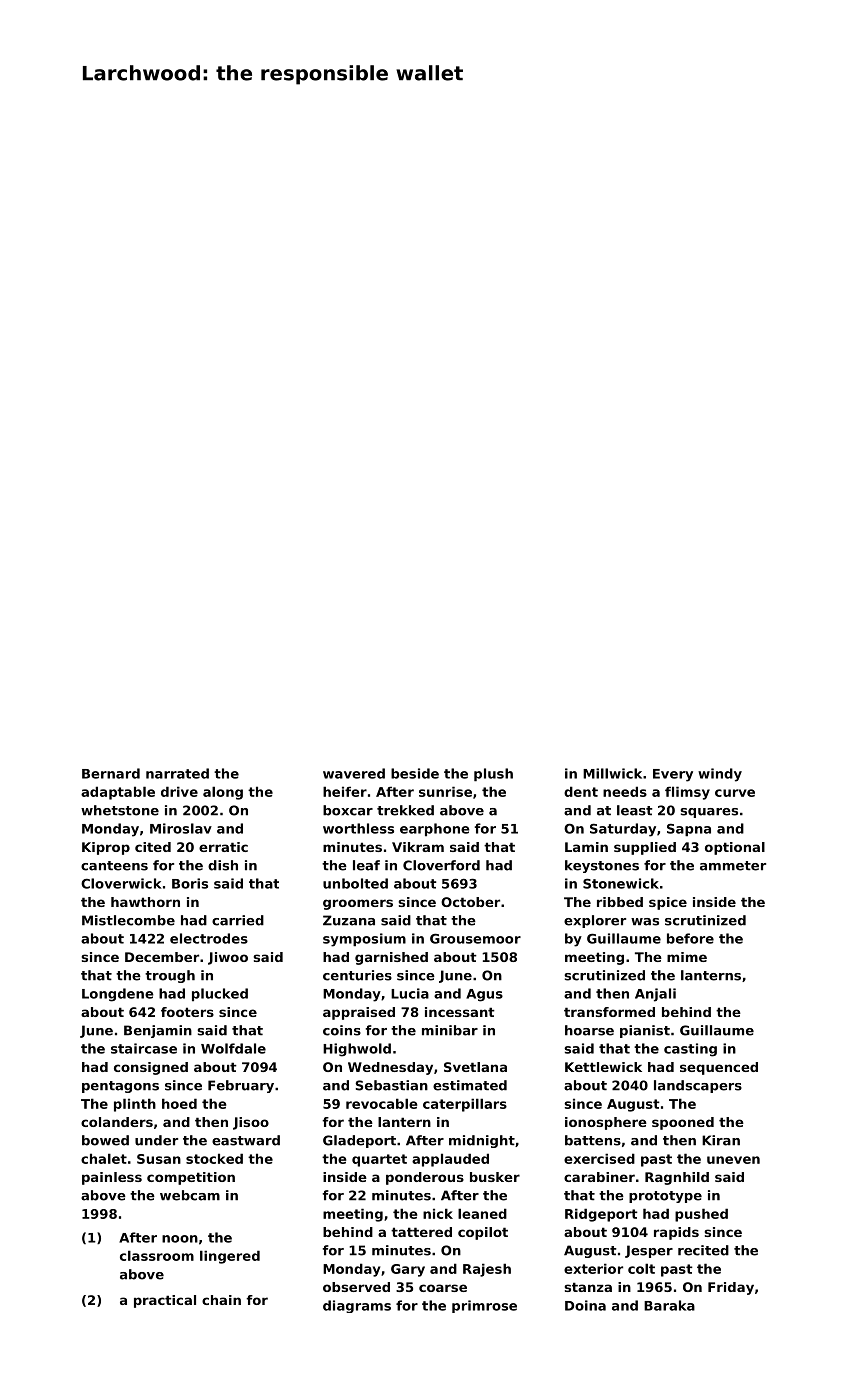 The height and width of the image is (1400, 849). Describe the element at coordinates (698, 1086) in the image. I see `landscapers` at that location.
